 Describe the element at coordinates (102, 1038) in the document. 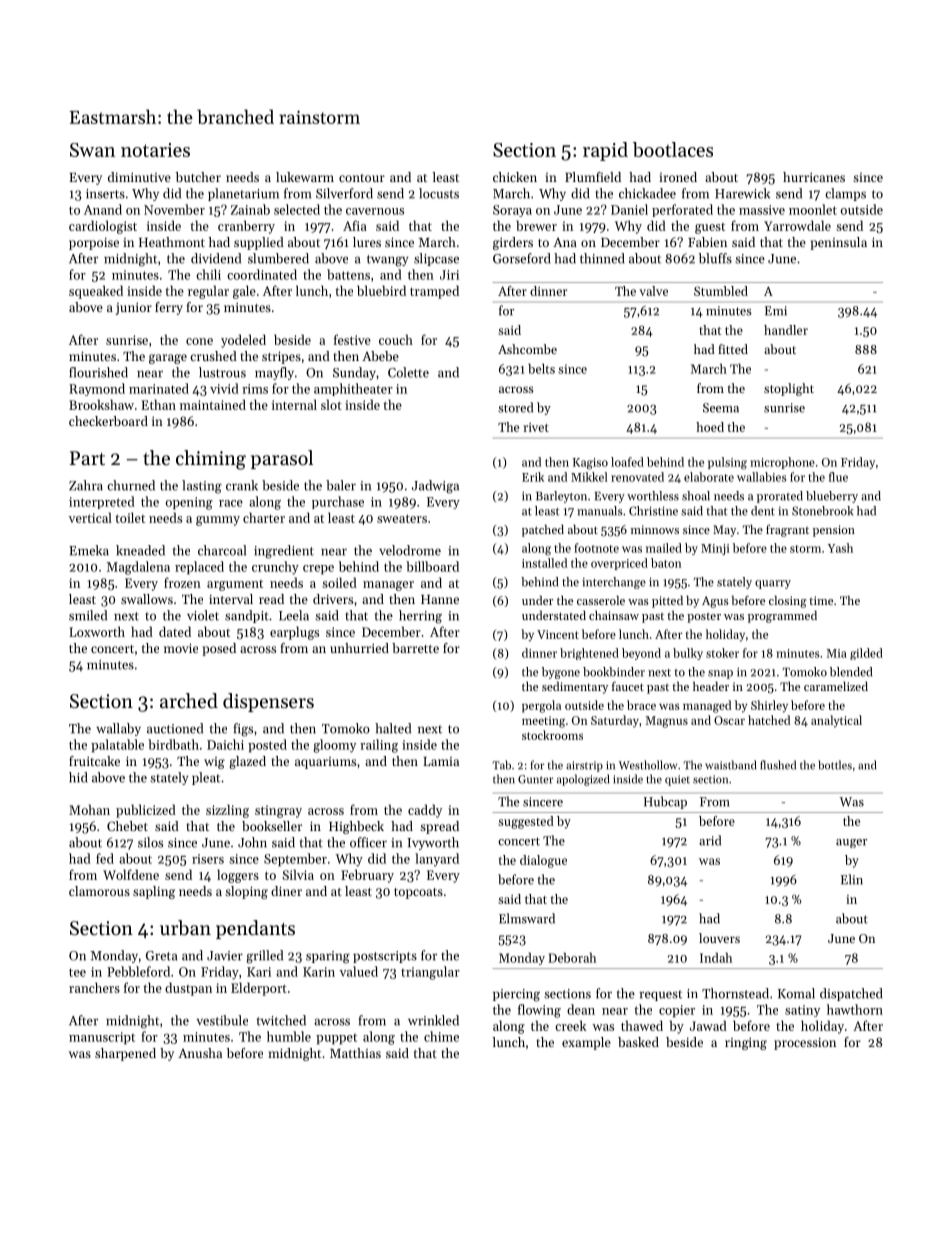

I see `manuscript` at that location.
